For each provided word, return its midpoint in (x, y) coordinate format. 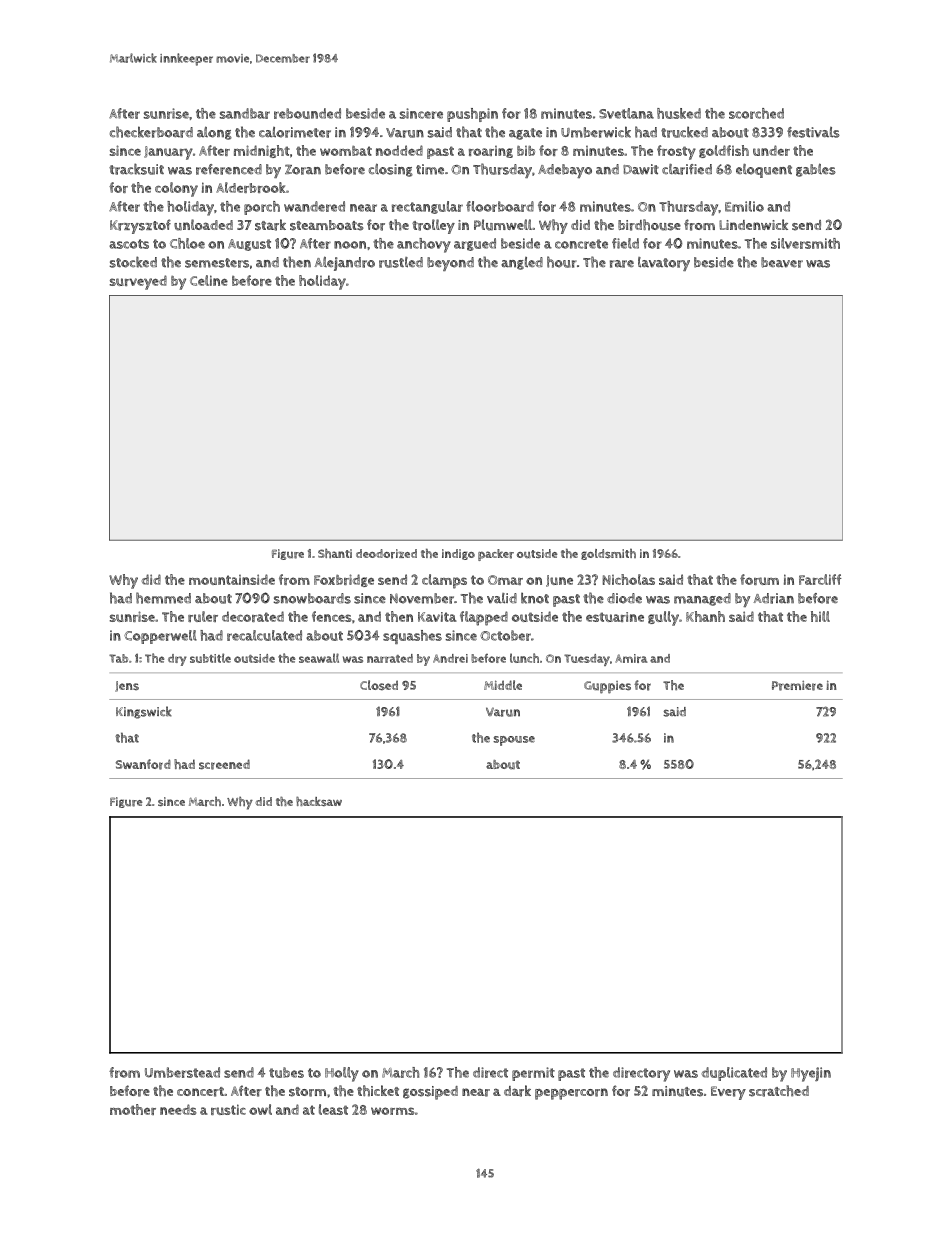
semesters (217, 263)
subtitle (210, 658)
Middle (503, 685)
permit (533, 1074)
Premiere (797, 686)
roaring (491, 152)
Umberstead (182, 1072)
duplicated (734, 1074)
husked (679, 113)
